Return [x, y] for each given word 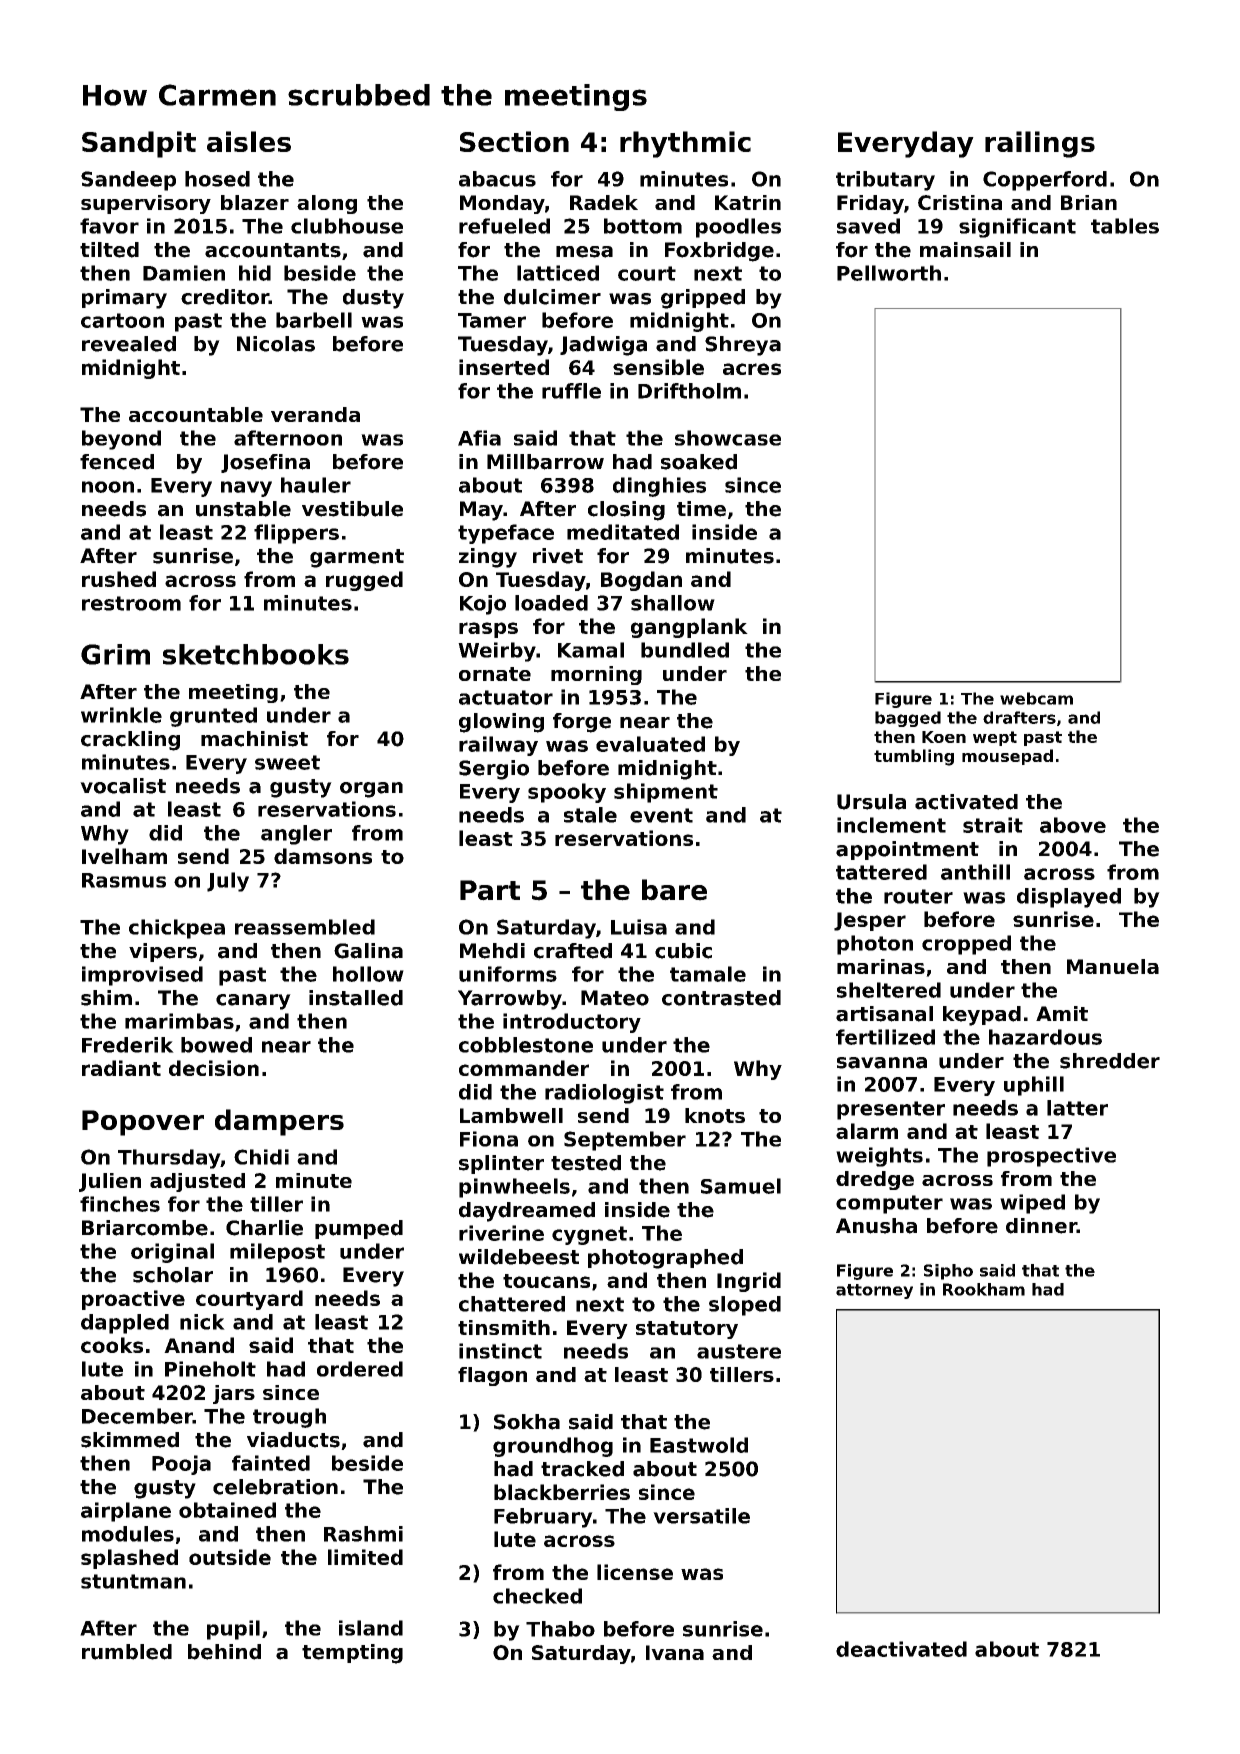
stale [590, 815]
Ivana [675, 1652]
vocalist [123, 786]
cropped [966, 945]
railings [1040, 144]
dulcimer [552, 297]
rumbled [127, 1652]
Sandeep [128, 181]
